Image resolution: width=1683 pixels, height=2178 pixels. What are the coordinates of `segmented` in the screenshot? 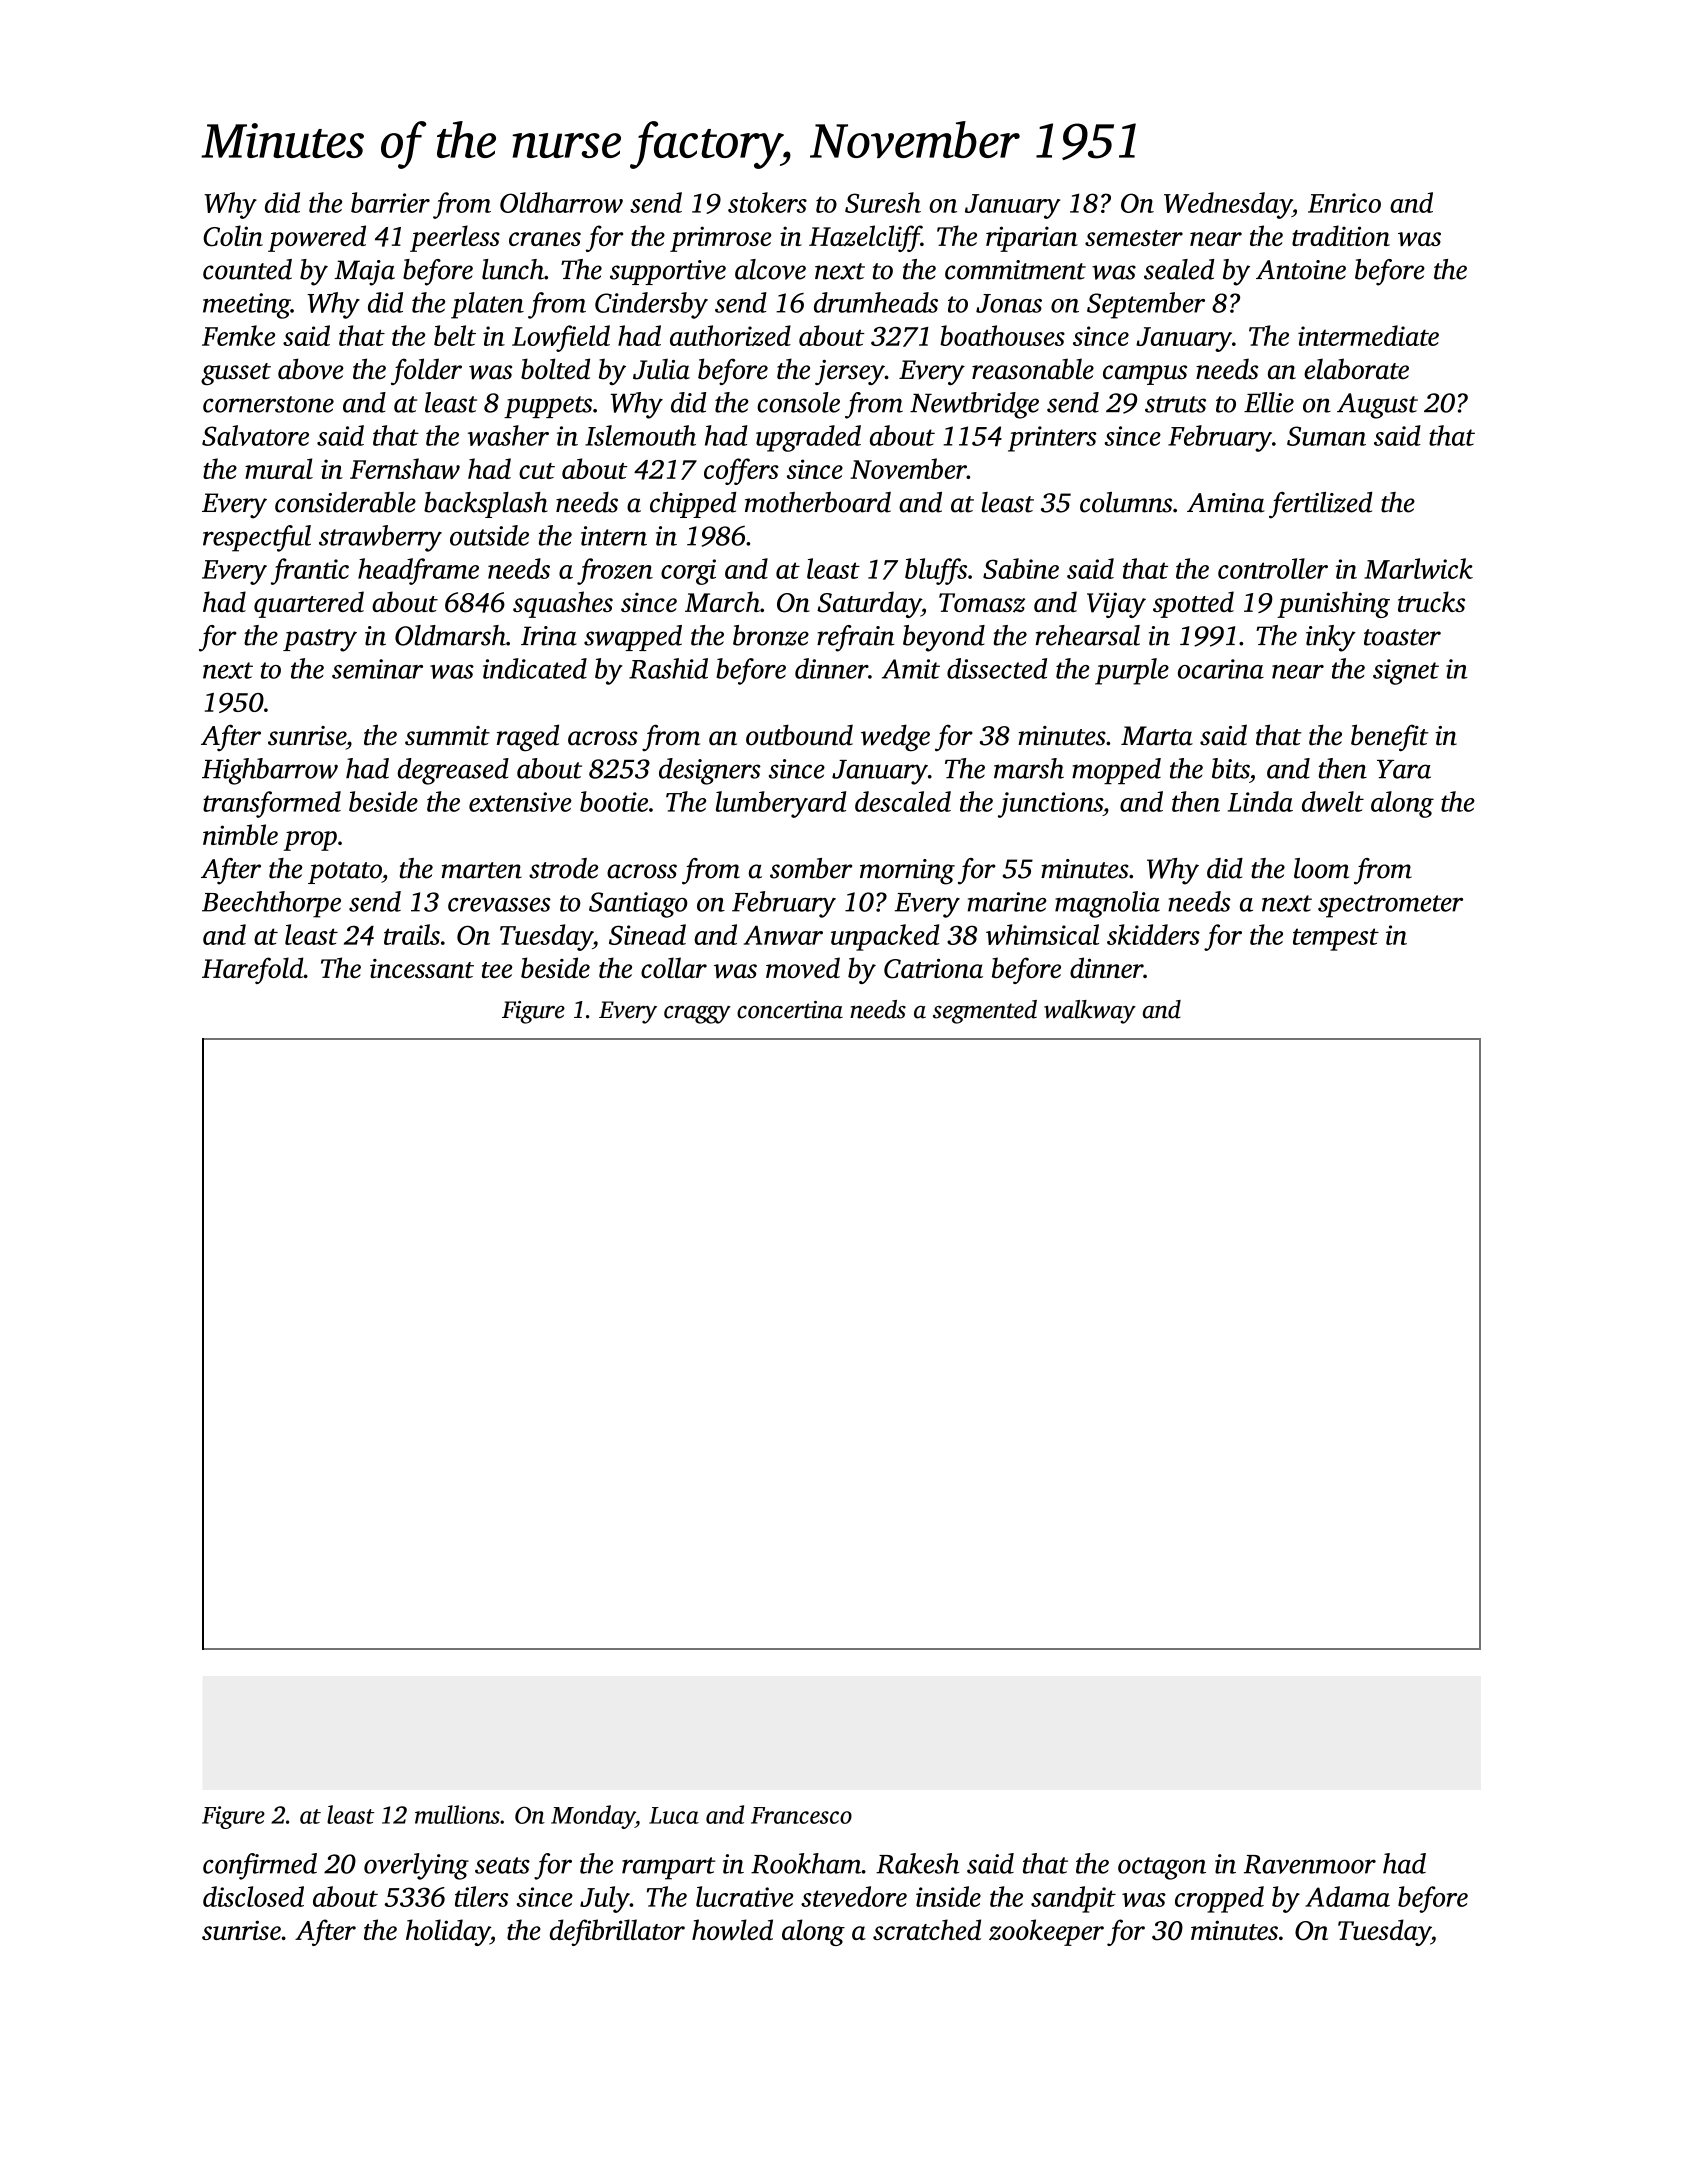 It's located at (985, 1012).
